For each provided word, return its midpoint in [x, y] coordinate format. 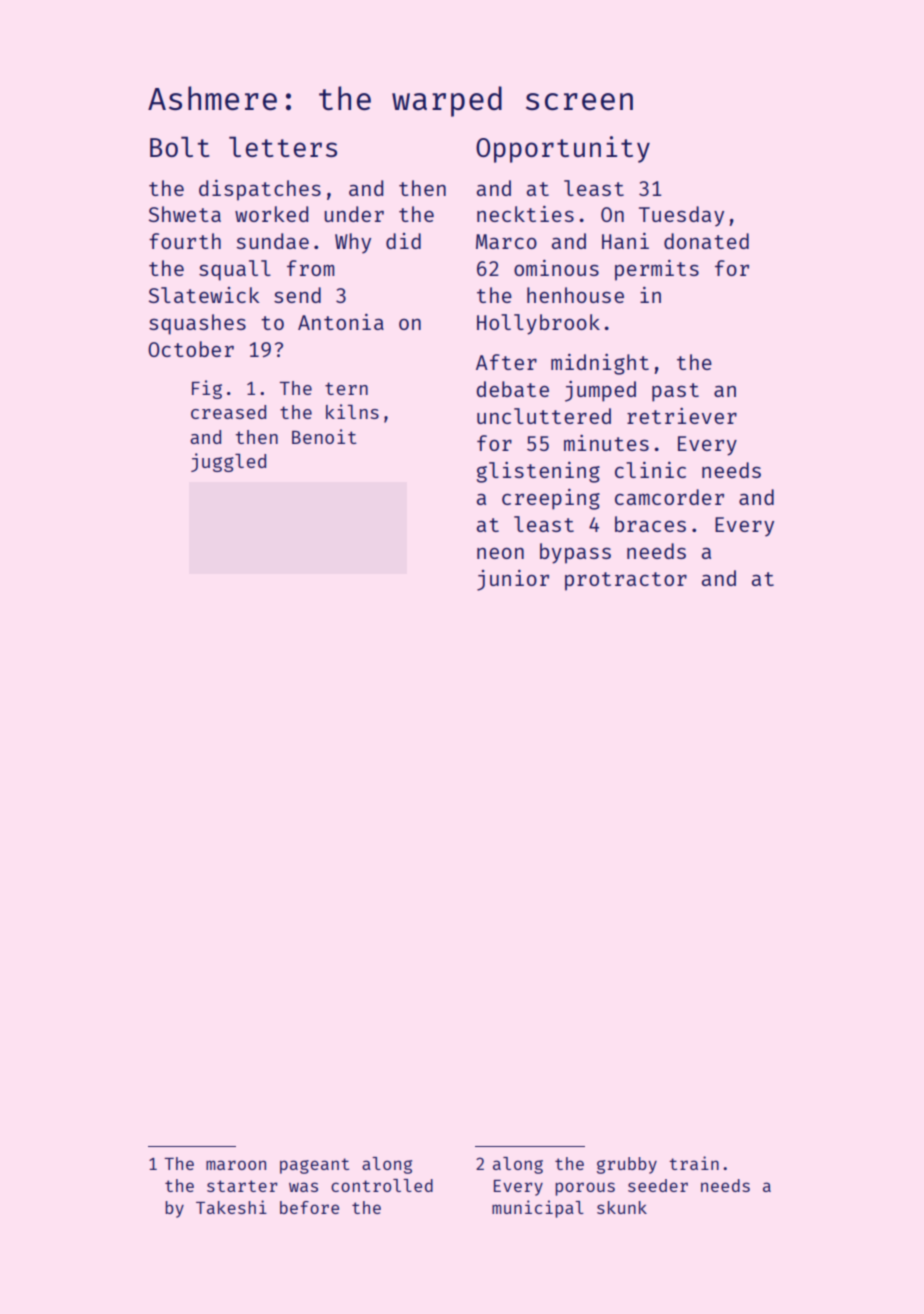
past [675, 392]
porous [585, 1189]
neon [500, 553]
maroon [236, 1165]
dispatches [260, 190]
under [354, 214]
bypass [575, 553]
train [694, 1163]
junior [513, 580]
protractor [626, 581]
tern [346, 388]
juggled [228, 462]
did [403, 241]
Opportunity [563, 149]
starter [242, 1186]
